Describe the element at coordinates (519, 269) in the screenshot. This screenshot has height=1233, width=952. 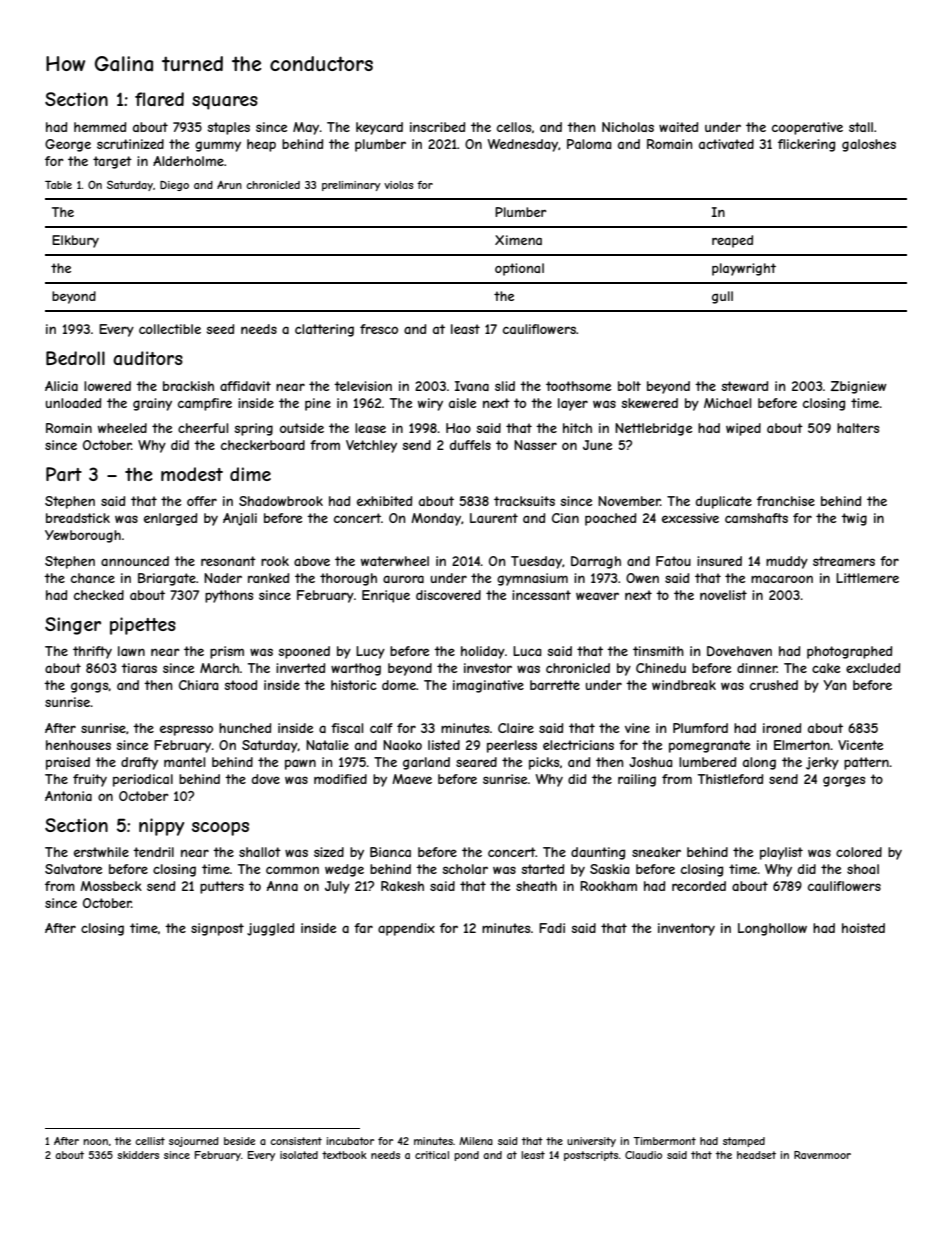
I see `optional` at that location.
